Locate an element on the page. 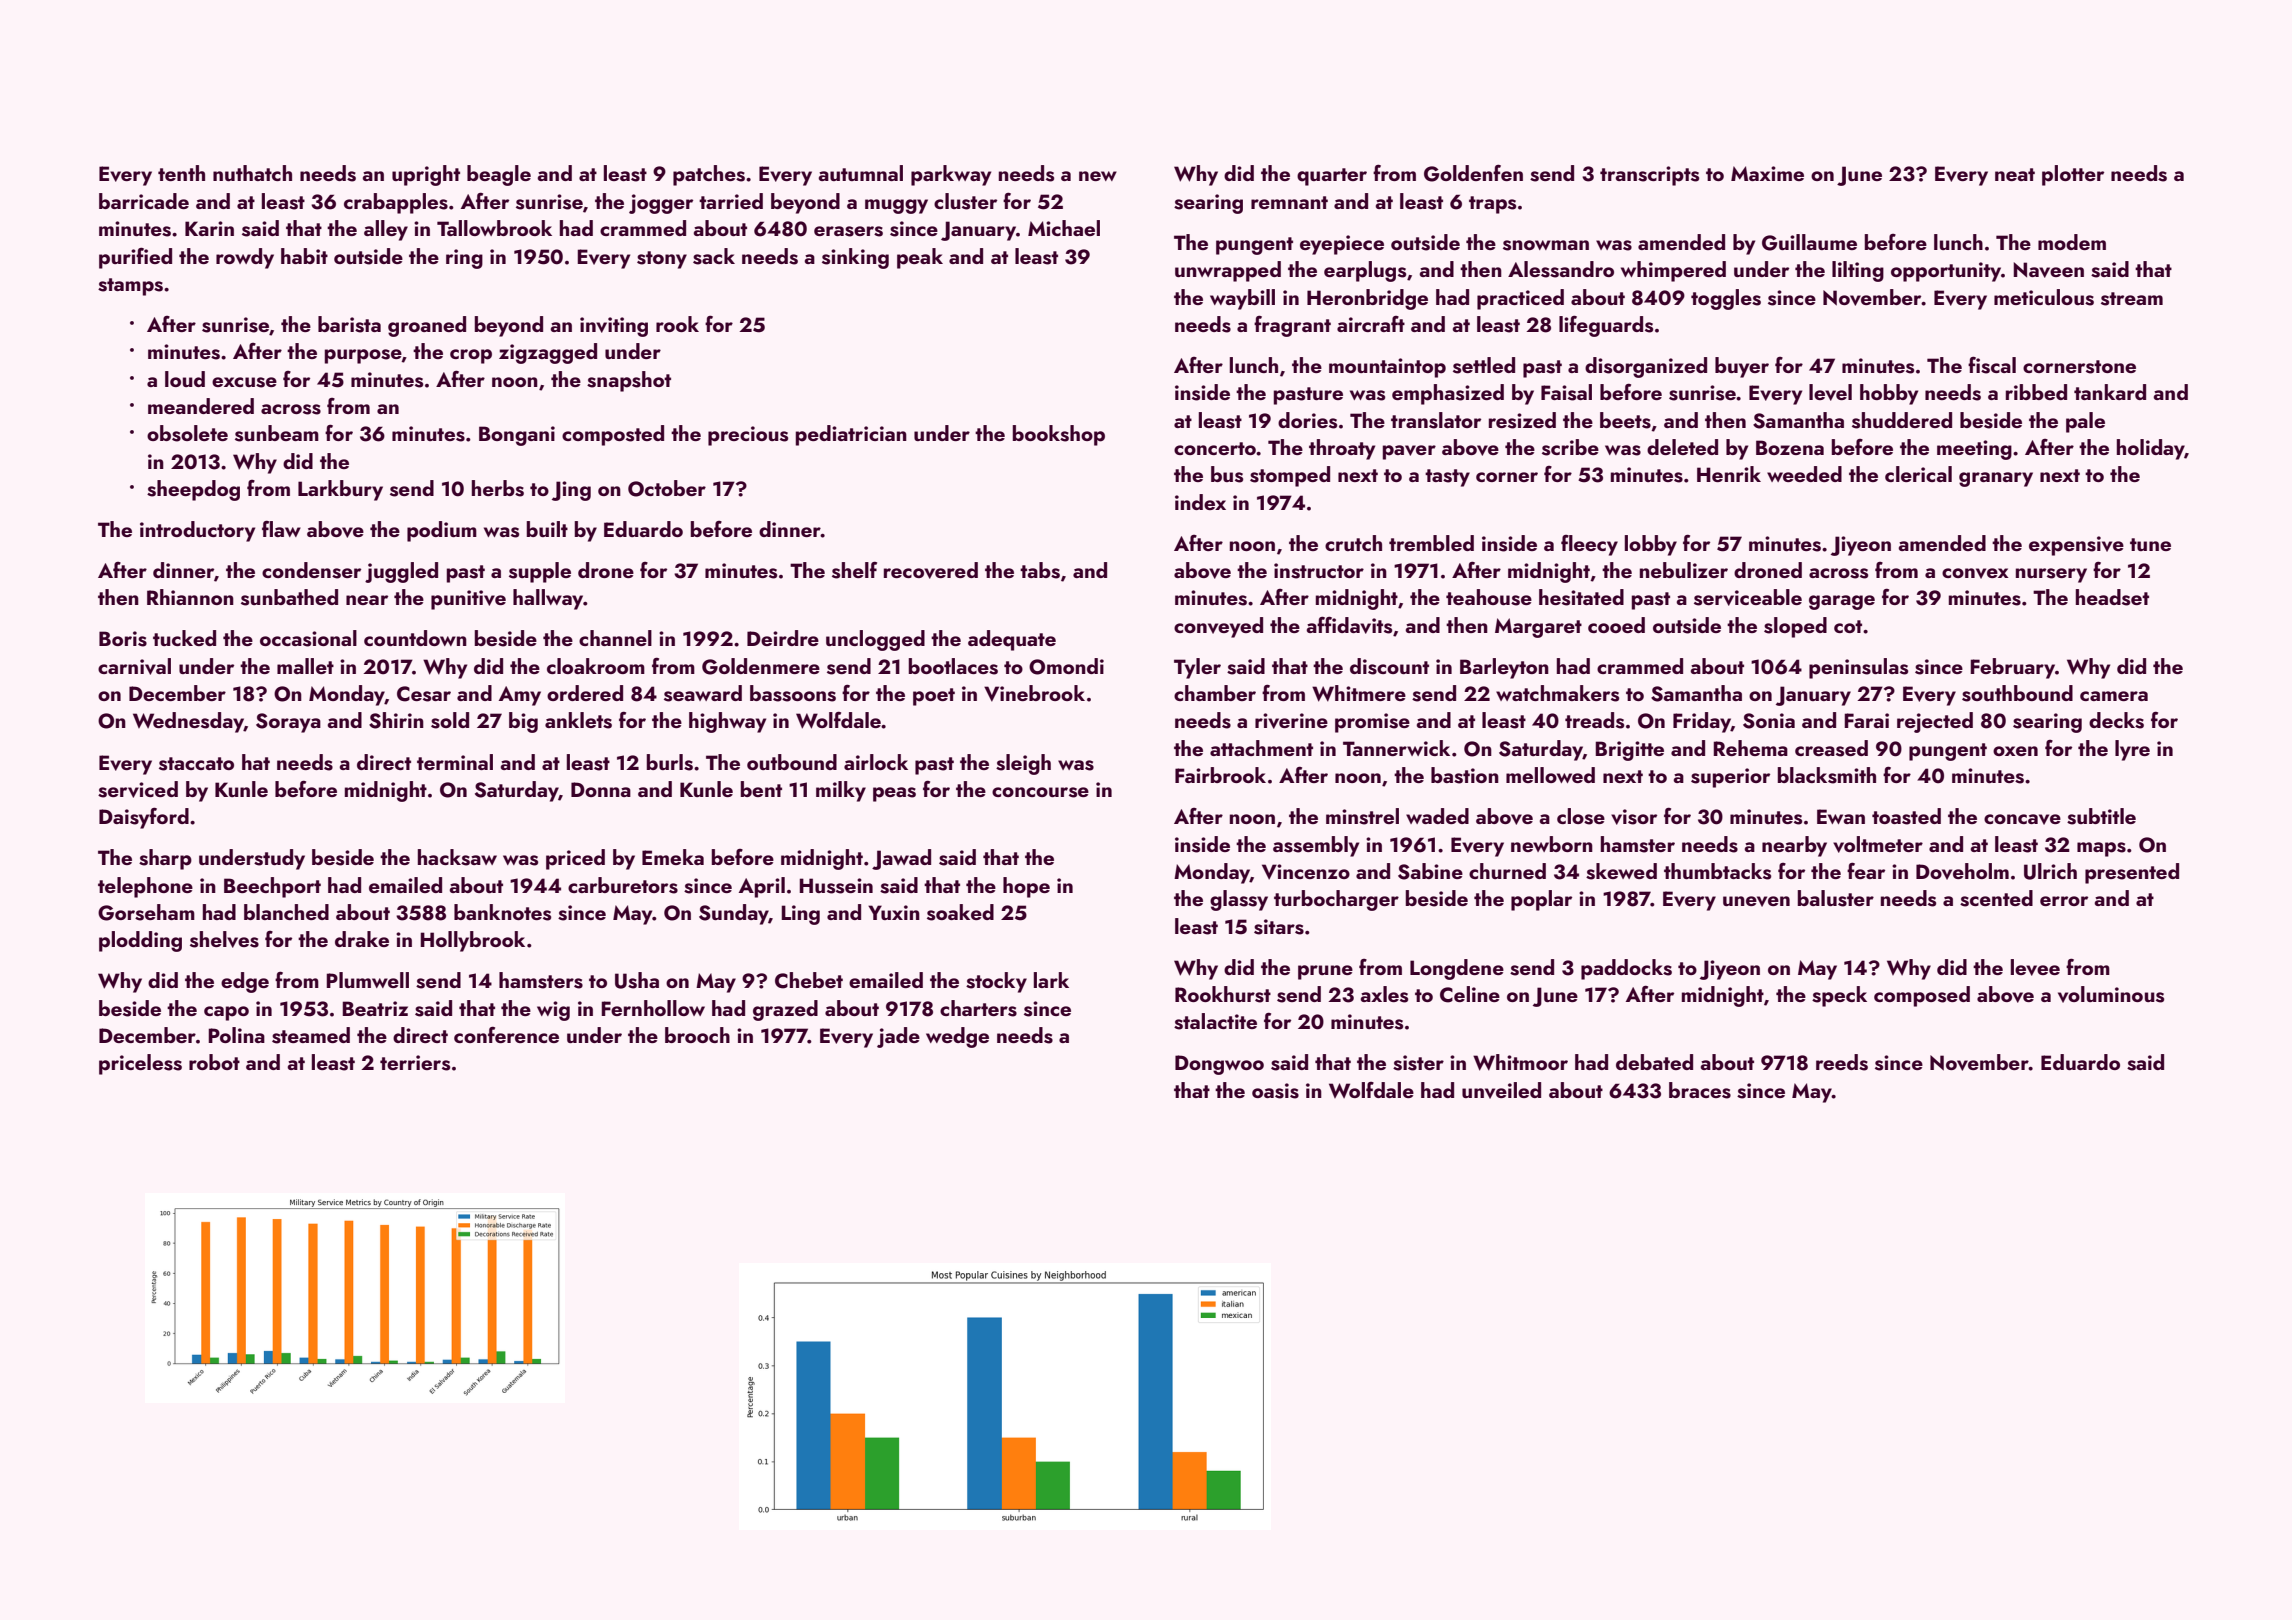  index is located at coordinates (1200, 502).
